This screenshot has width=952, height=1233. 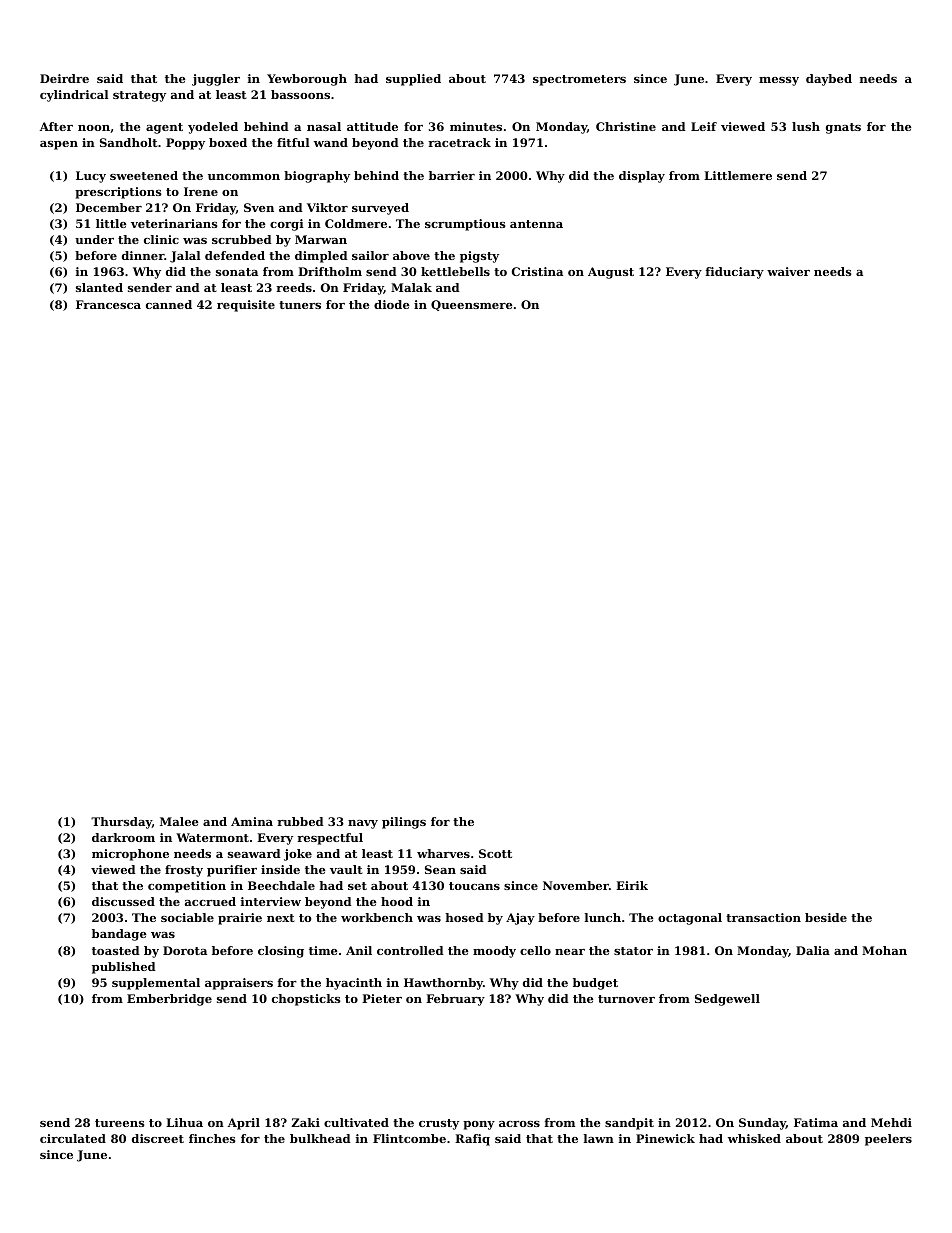 I want to click on fiduciary, so click(x=734, y=273).
